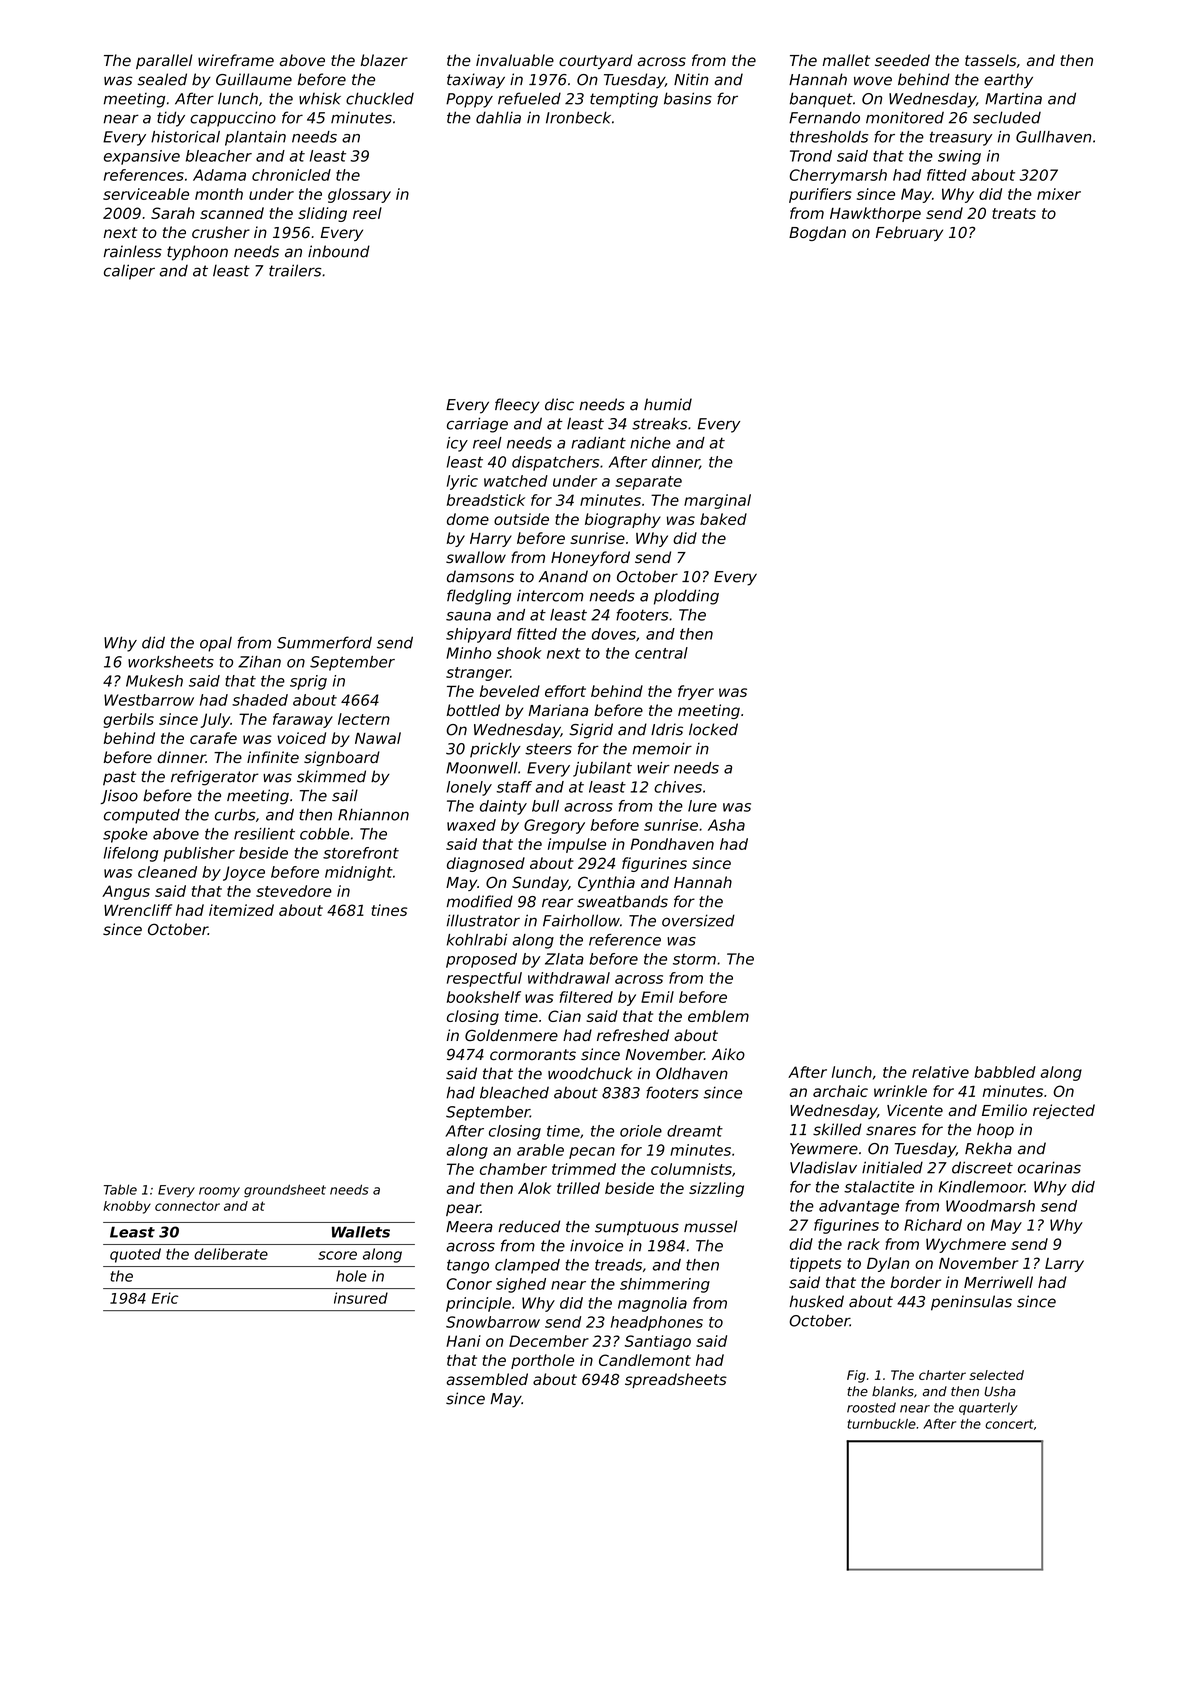  I want to click on Ironbeck, so click(578, 117).
